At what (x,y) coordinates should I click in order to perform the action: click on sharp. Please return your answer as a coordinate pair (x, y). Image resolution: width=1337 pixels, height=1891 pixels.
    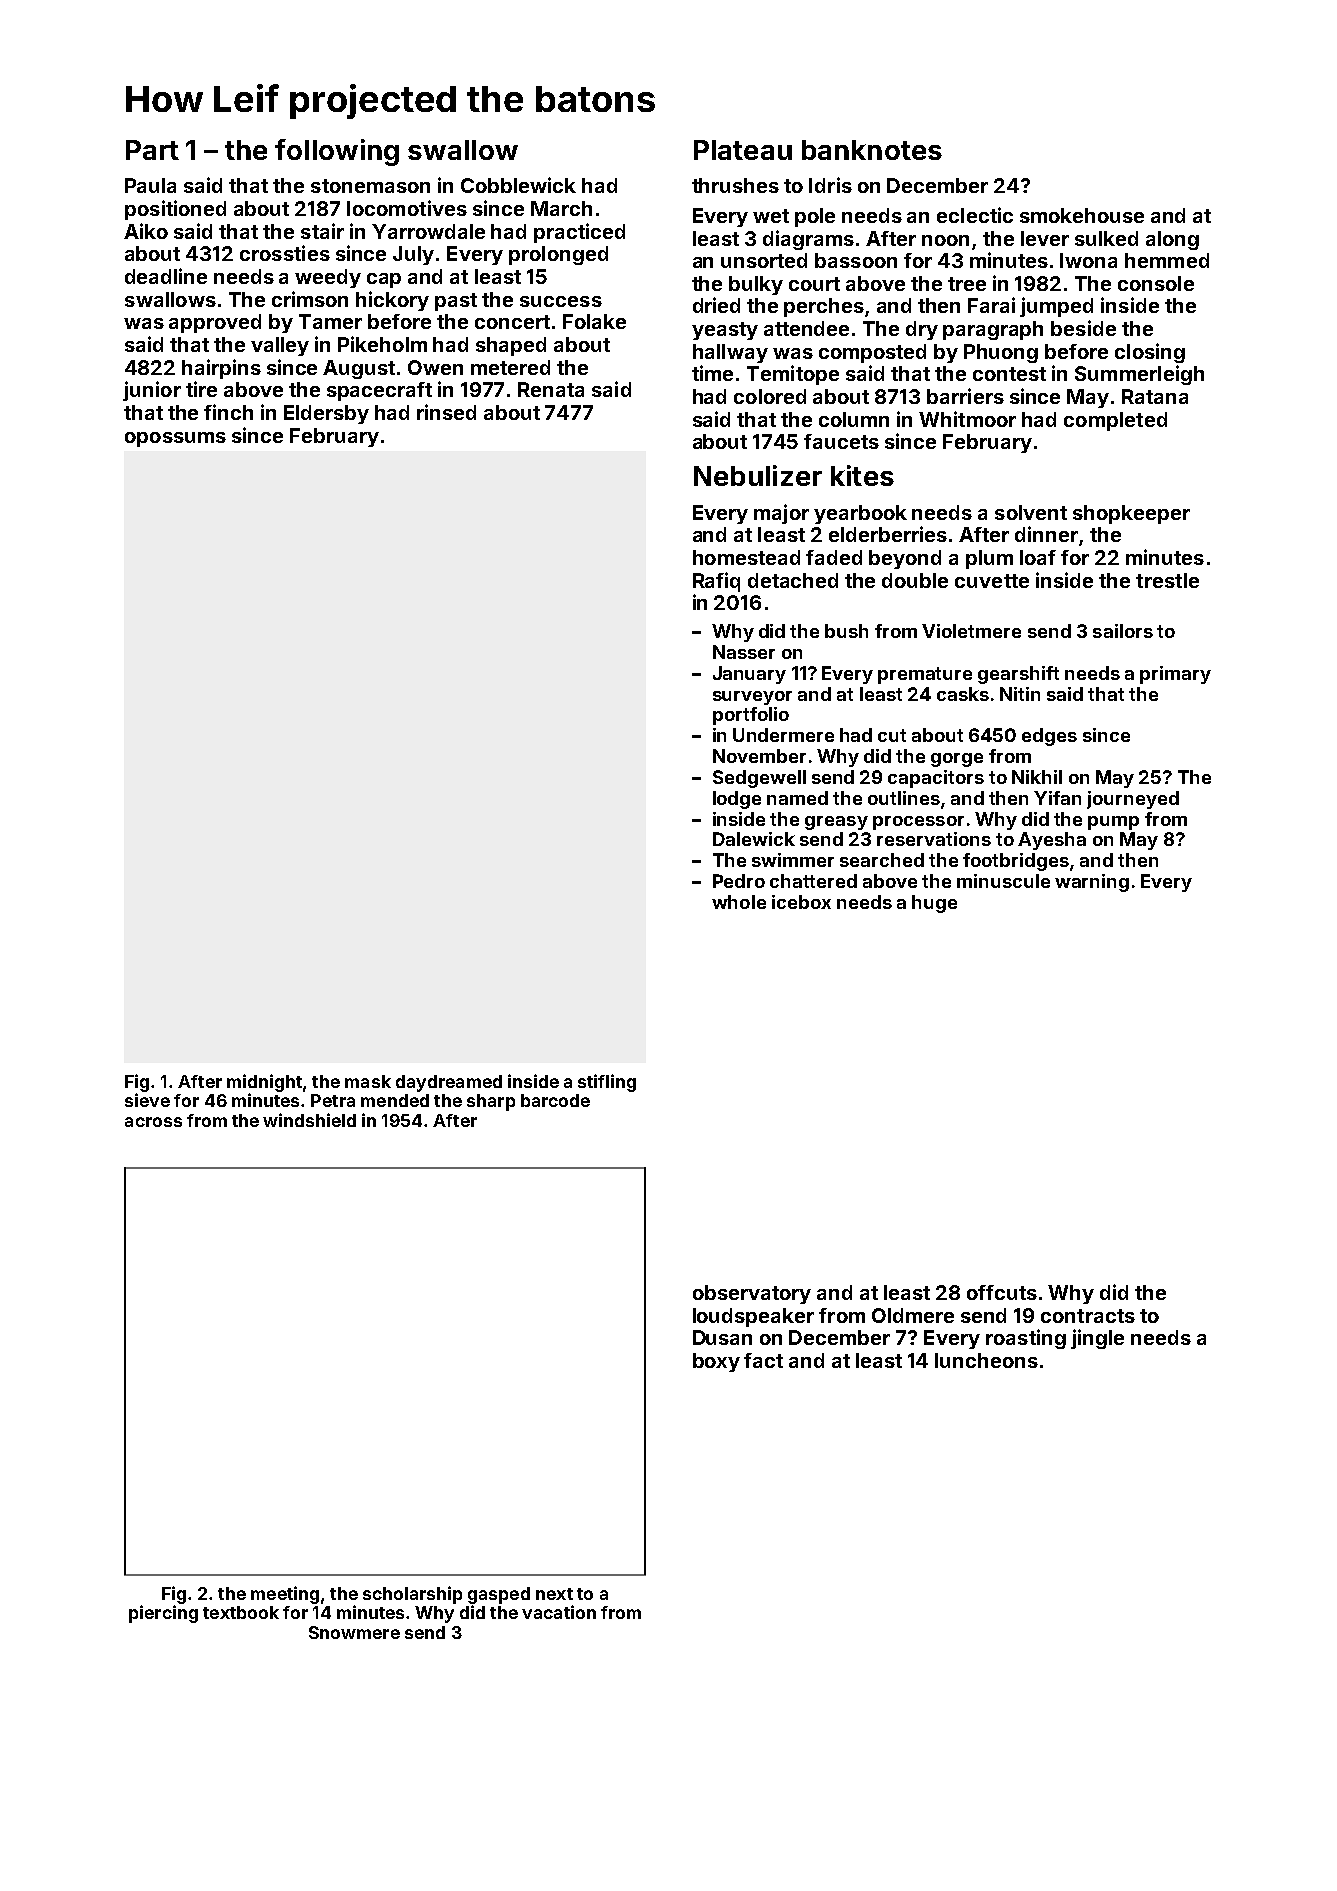
    Looking at the image, I should click on (491, 1102).
